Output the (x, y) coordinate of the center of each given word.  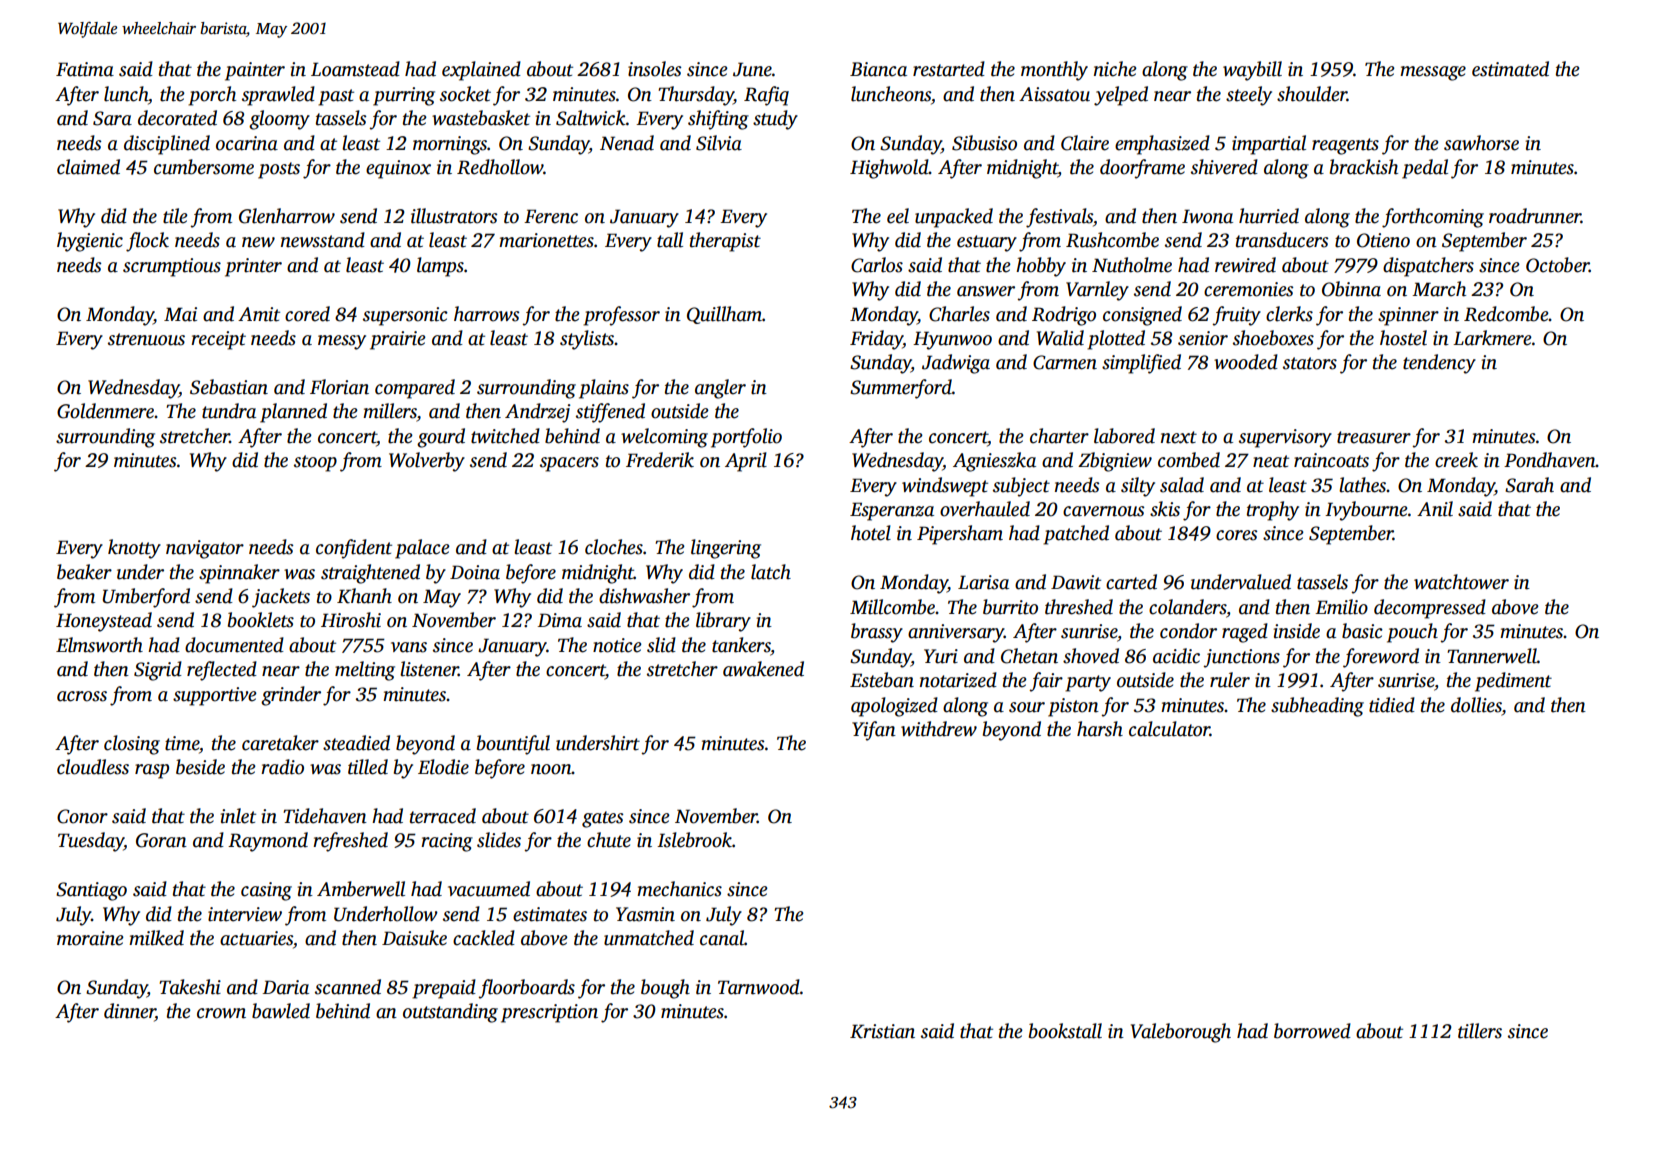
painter (255, 71)
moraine (90, 938)
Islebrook (694, 840)
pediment (1513, 682)
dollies (1476, 705)
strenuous (146, 339)
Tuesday (91, 842)
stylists (587, 340)
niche (1115, 69)
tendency (1439, 364)
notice (617, 645)
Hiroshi (351, 620)
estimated (1510, 69)
